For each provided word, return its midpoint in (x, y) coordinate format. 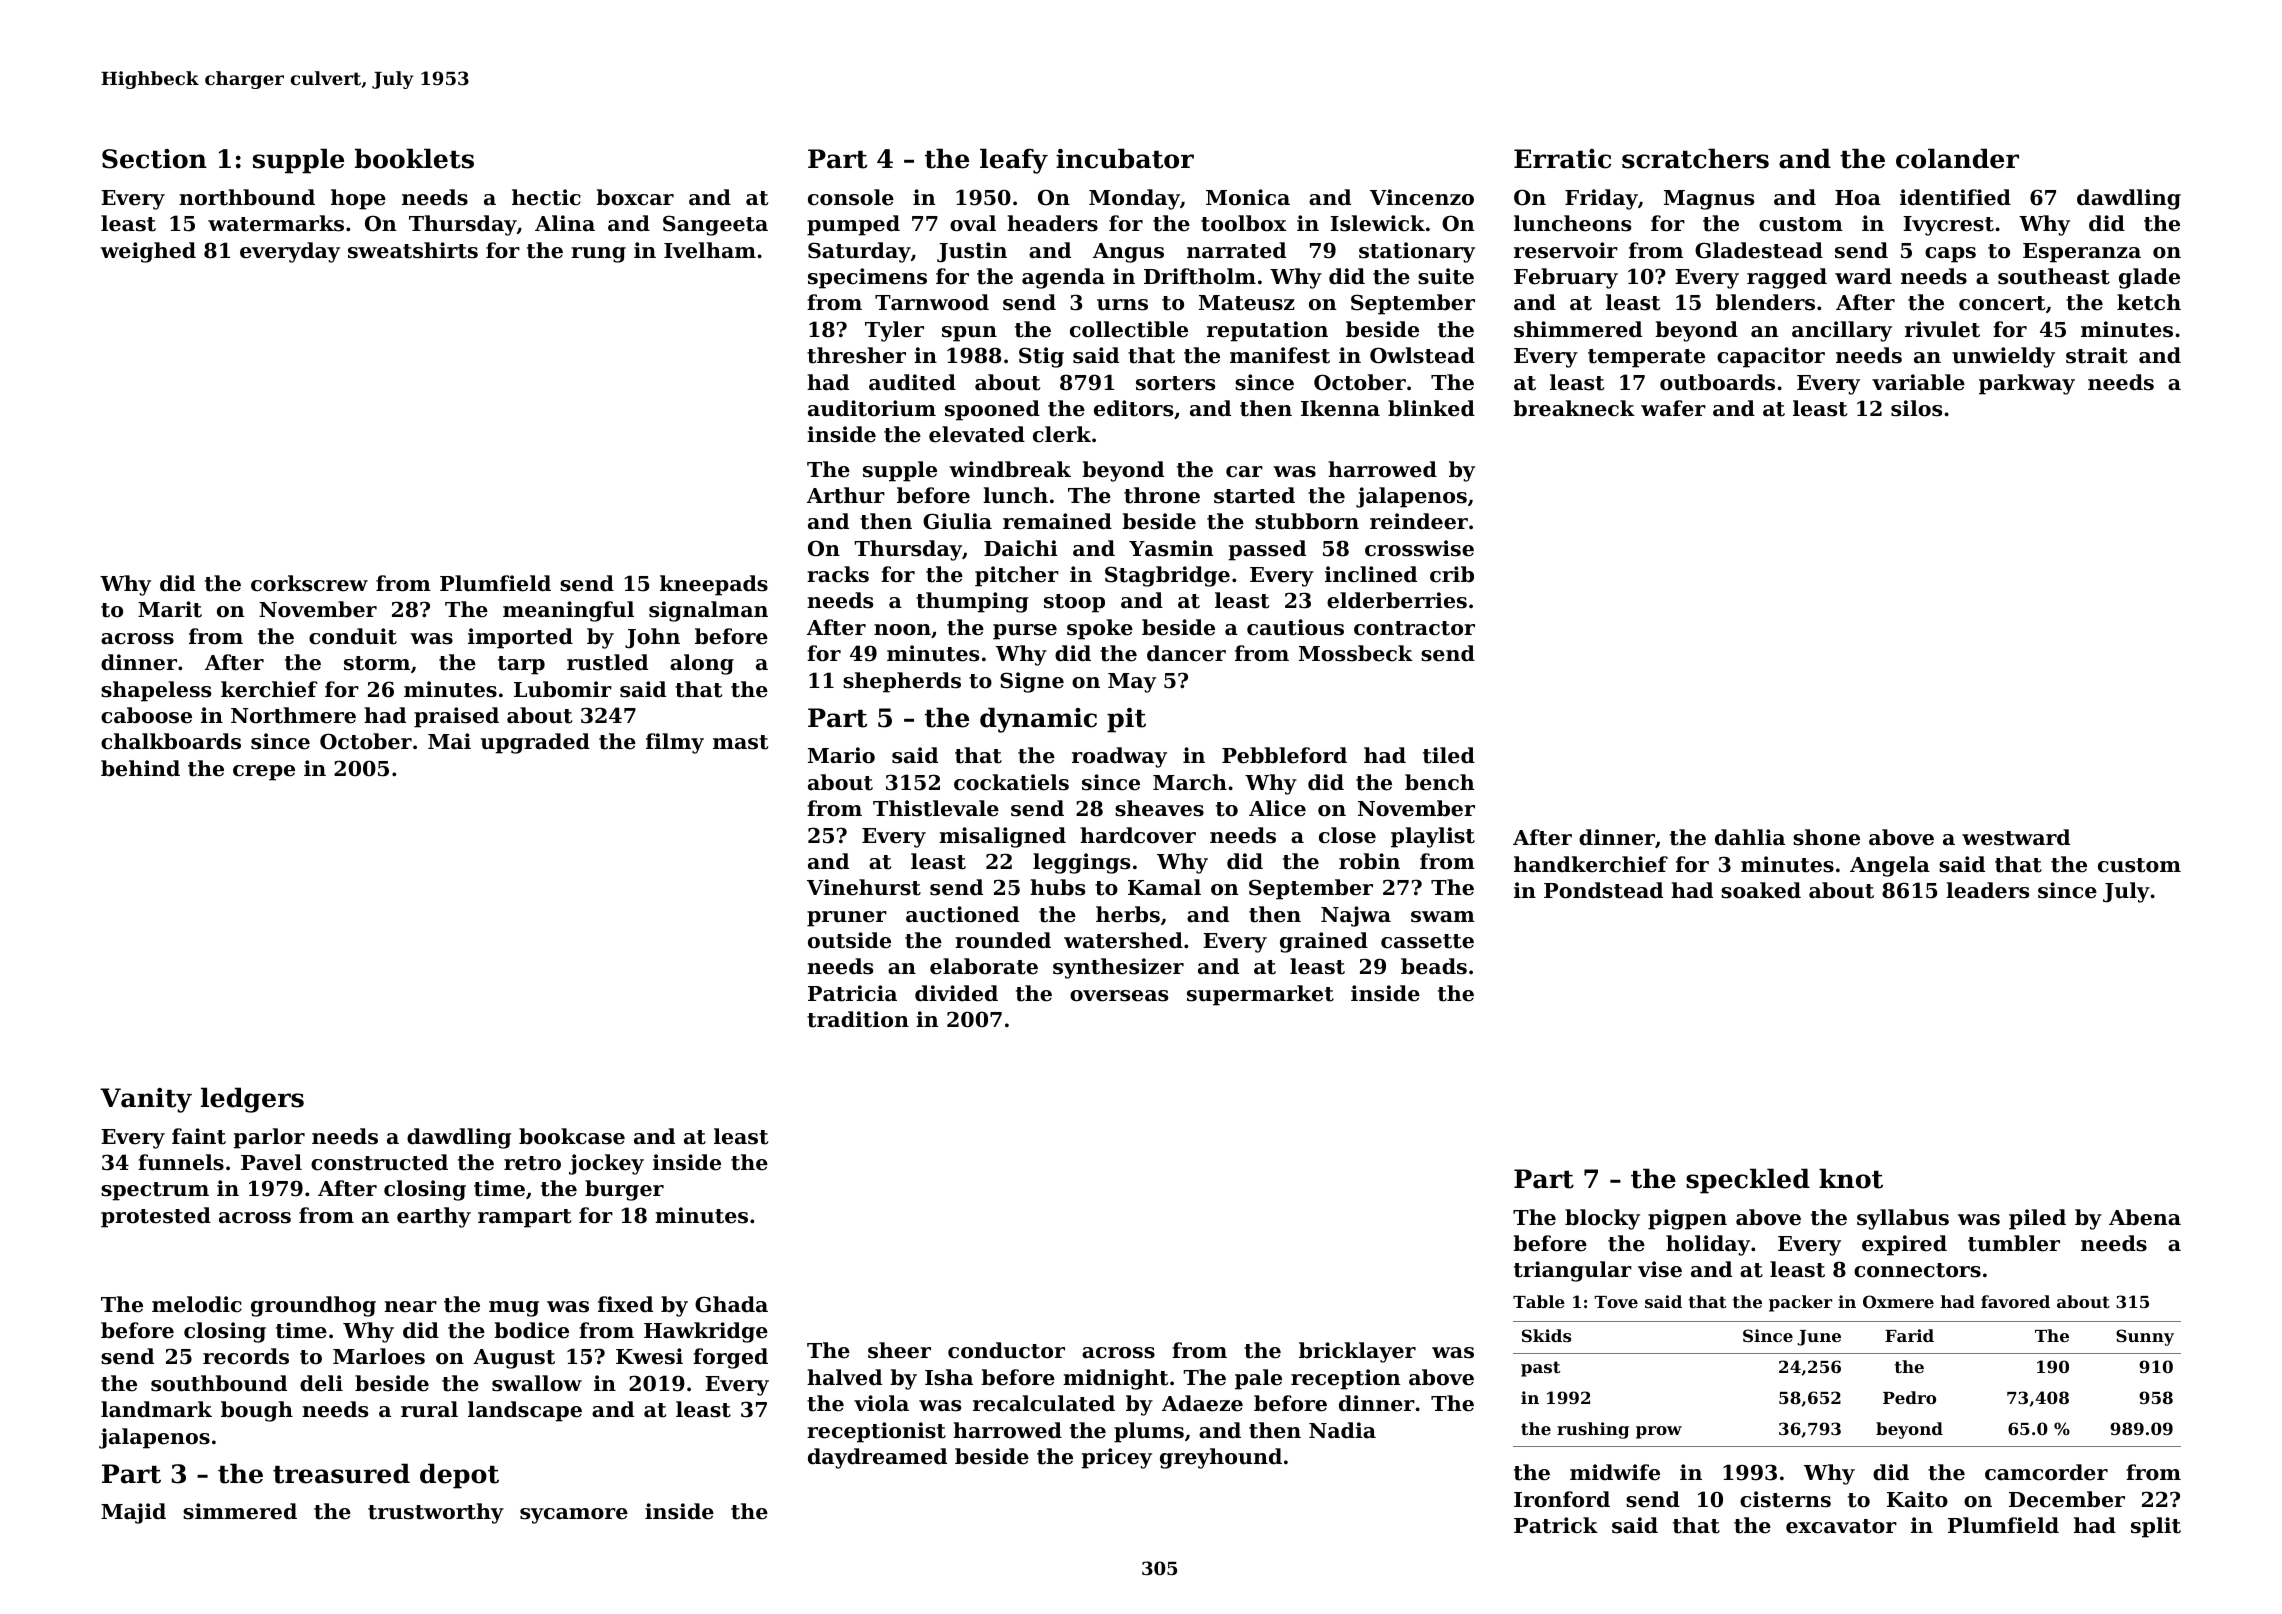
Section (154, 159)
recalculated (1044, 1403)
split (2156, 1527)
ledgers (252, 1100)
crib (1452, 574)
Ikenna (1340, 408)
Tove (1616, 1302)
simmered (240, 1511)
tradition (858, 1019)
